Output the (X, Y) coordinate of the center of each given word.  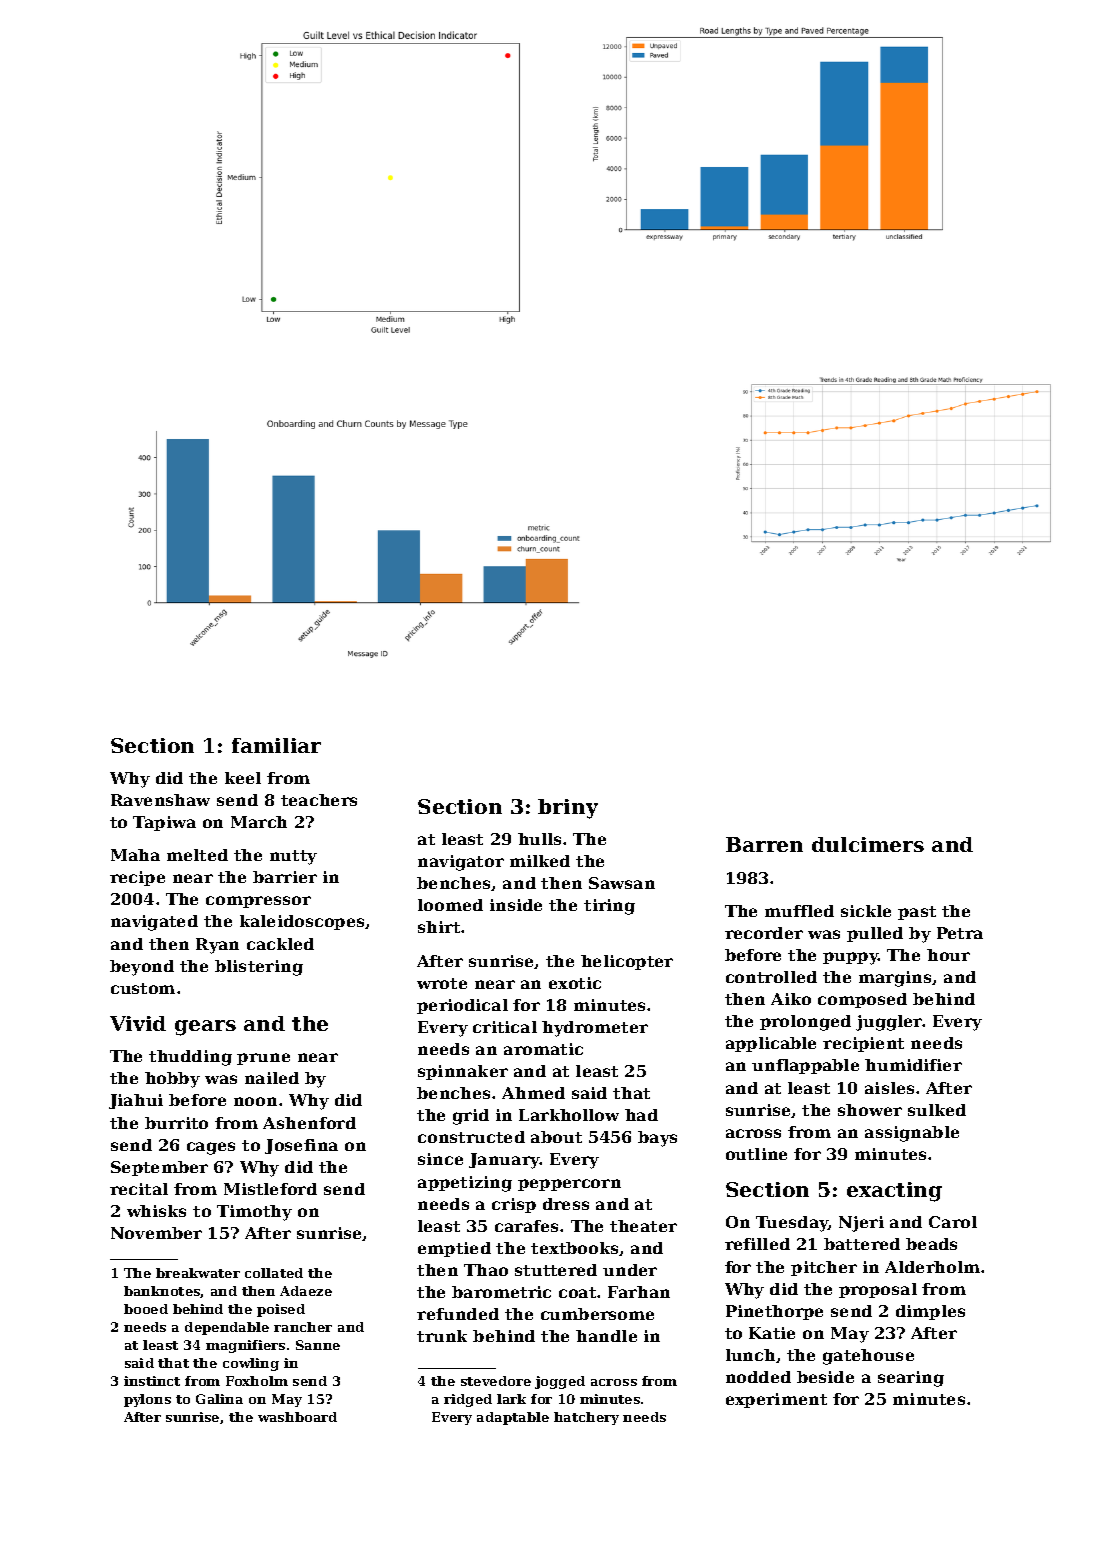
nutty (293, 857)
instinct (152, 1381)
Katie (772, 1333)
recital (139, 1189)
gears (205, 1028)
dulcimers (868, 844)
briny (568, 809)
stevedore (496, 1381)
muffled (799, 911)
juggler (889, 1023)
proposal (878, 1290)
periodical (462, 1006)
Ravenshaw (160, 800)
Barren (764, 844)
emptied (454, 1249)
